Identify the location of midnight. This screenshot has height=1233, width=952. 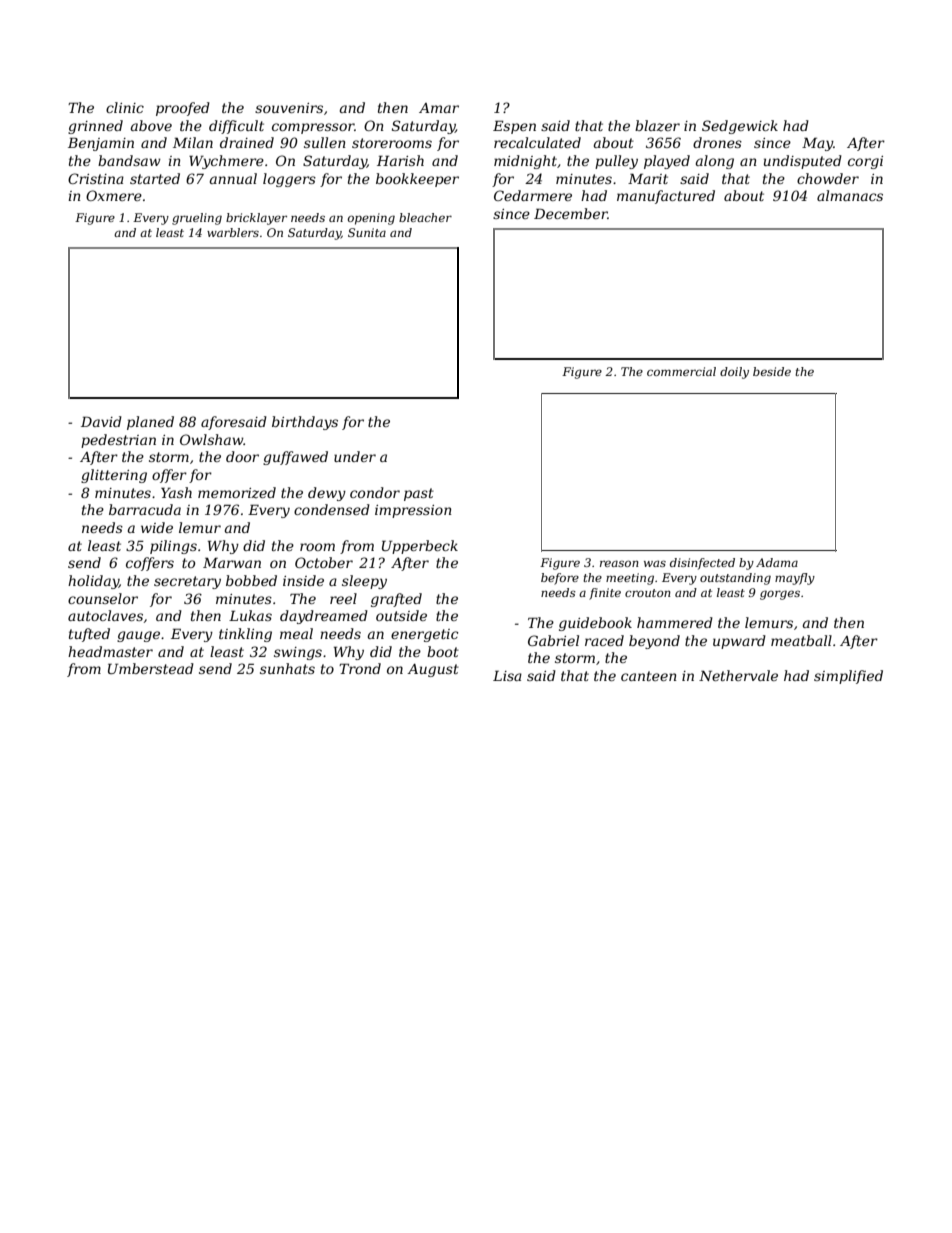
(525, 162).
